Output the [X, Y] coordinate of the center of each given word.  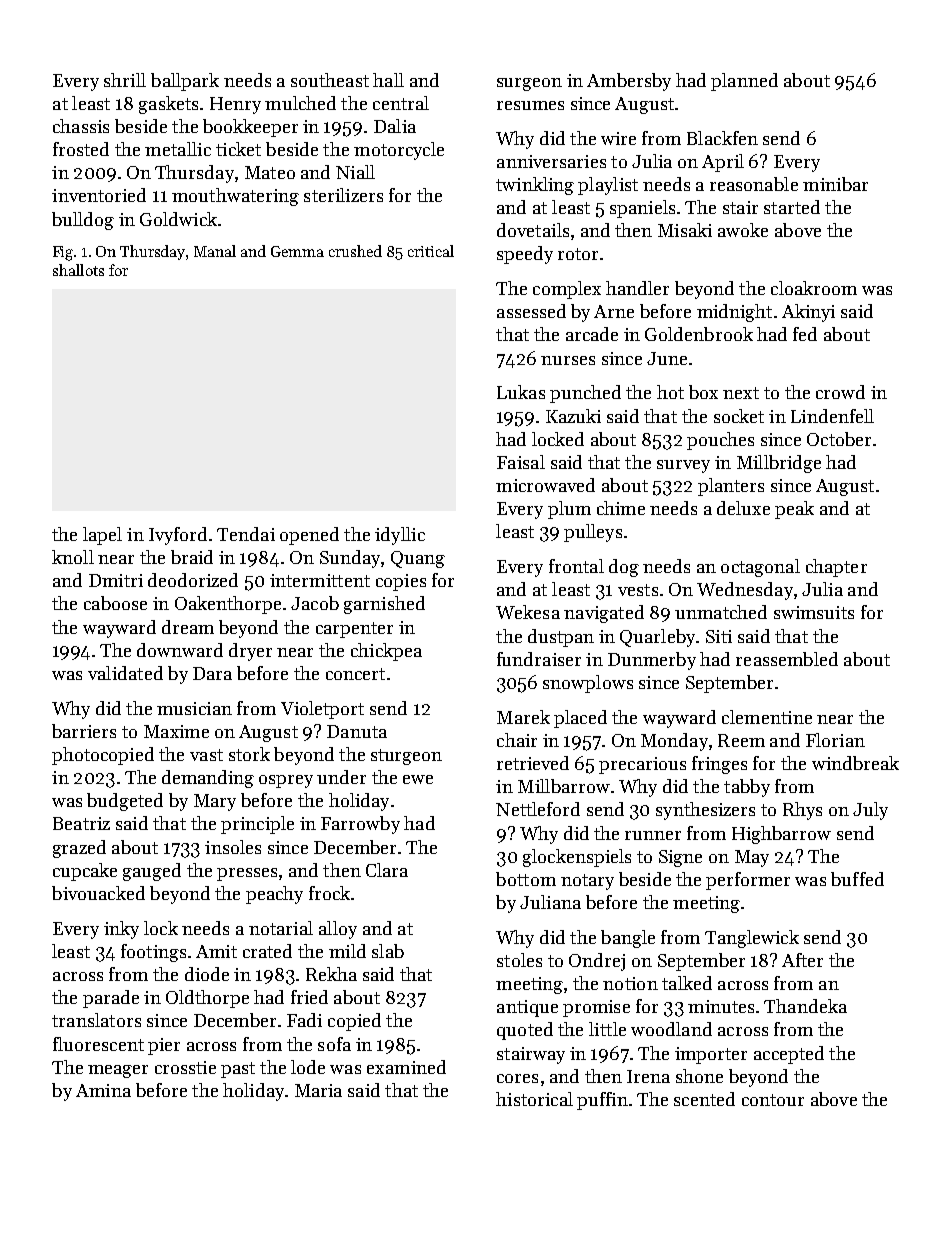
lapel [102, 536]
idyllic [400, 536]
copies [401, 582]
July [870, 811]
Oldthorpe [207, 999]
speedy [525, 255]
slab [388, 951]
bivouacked [98, 893]
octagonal [760, 568]
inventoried [99, 195]
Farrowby [360, 825]
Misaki [685, 230]
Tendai [246, 534]
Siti [719, 636]
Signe [680, 858]
